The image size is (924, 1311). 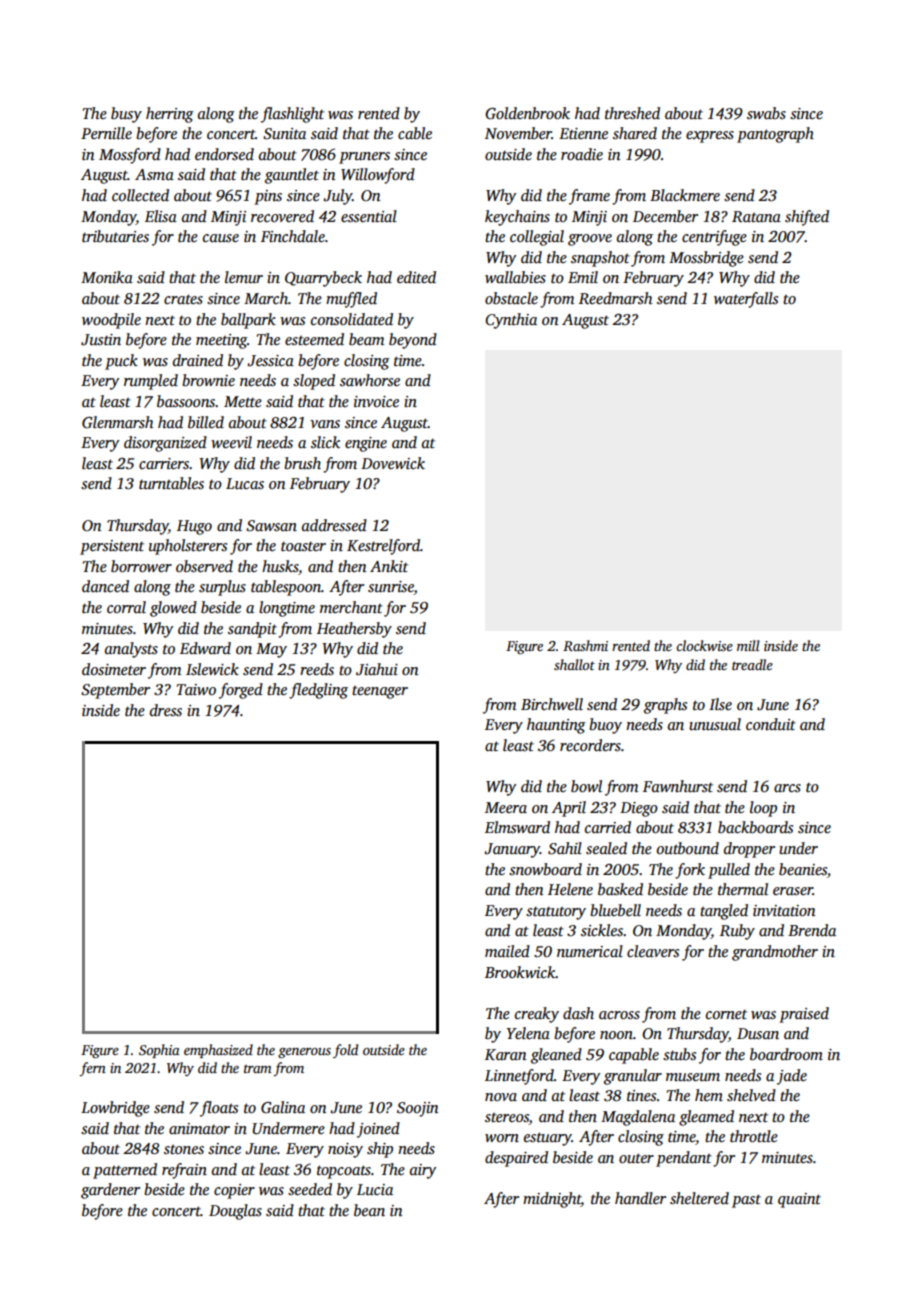 I want to click on keychains, so click(x=517, y=218).
